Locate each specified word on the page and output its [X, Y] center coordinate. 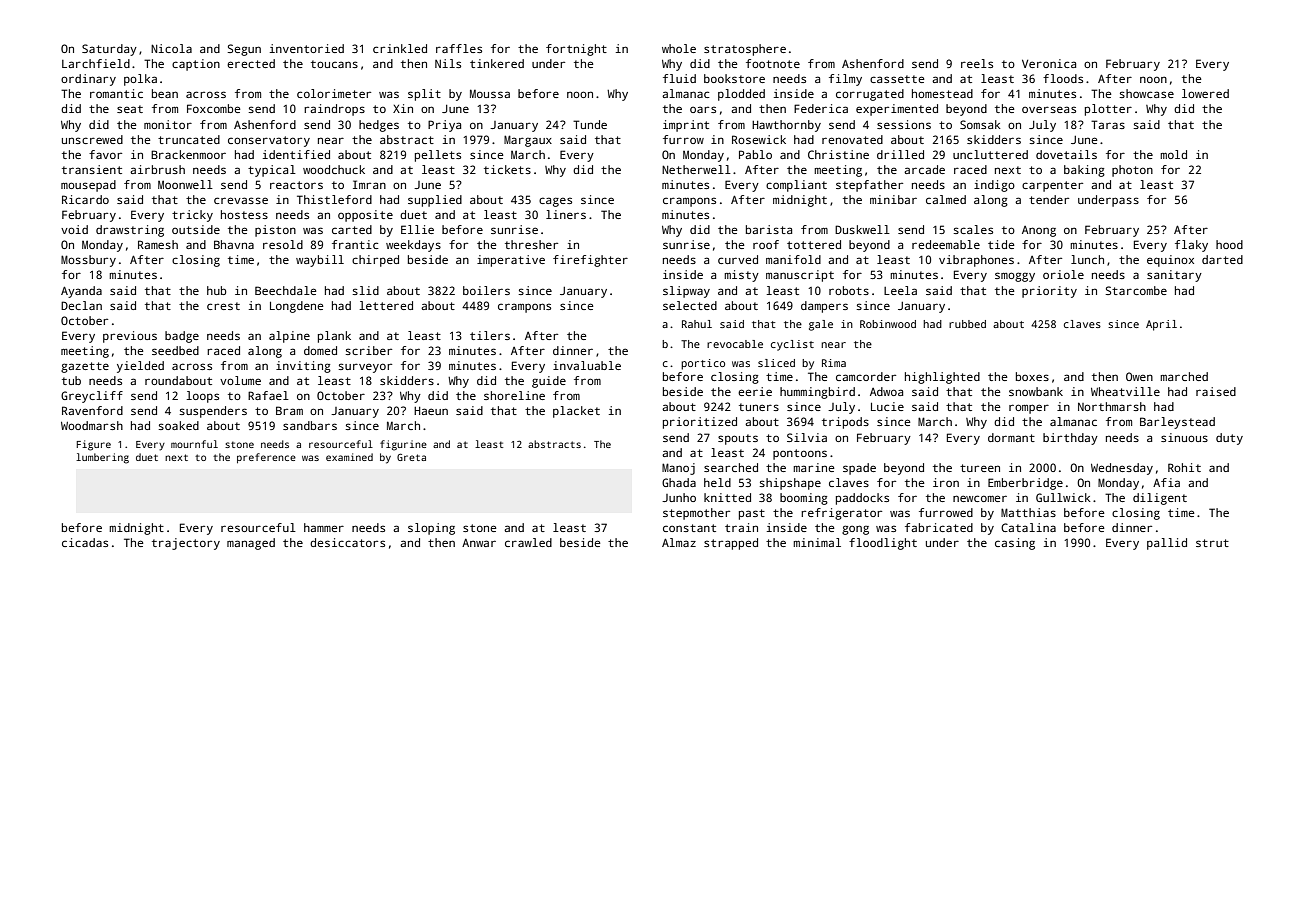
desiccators [347, 542]
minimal [817, 542]
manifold [793, 259]
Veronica [1049, 63]
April [1161, 325]
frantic [355, 244]
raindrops [334, 110]
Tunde [590, 124]
